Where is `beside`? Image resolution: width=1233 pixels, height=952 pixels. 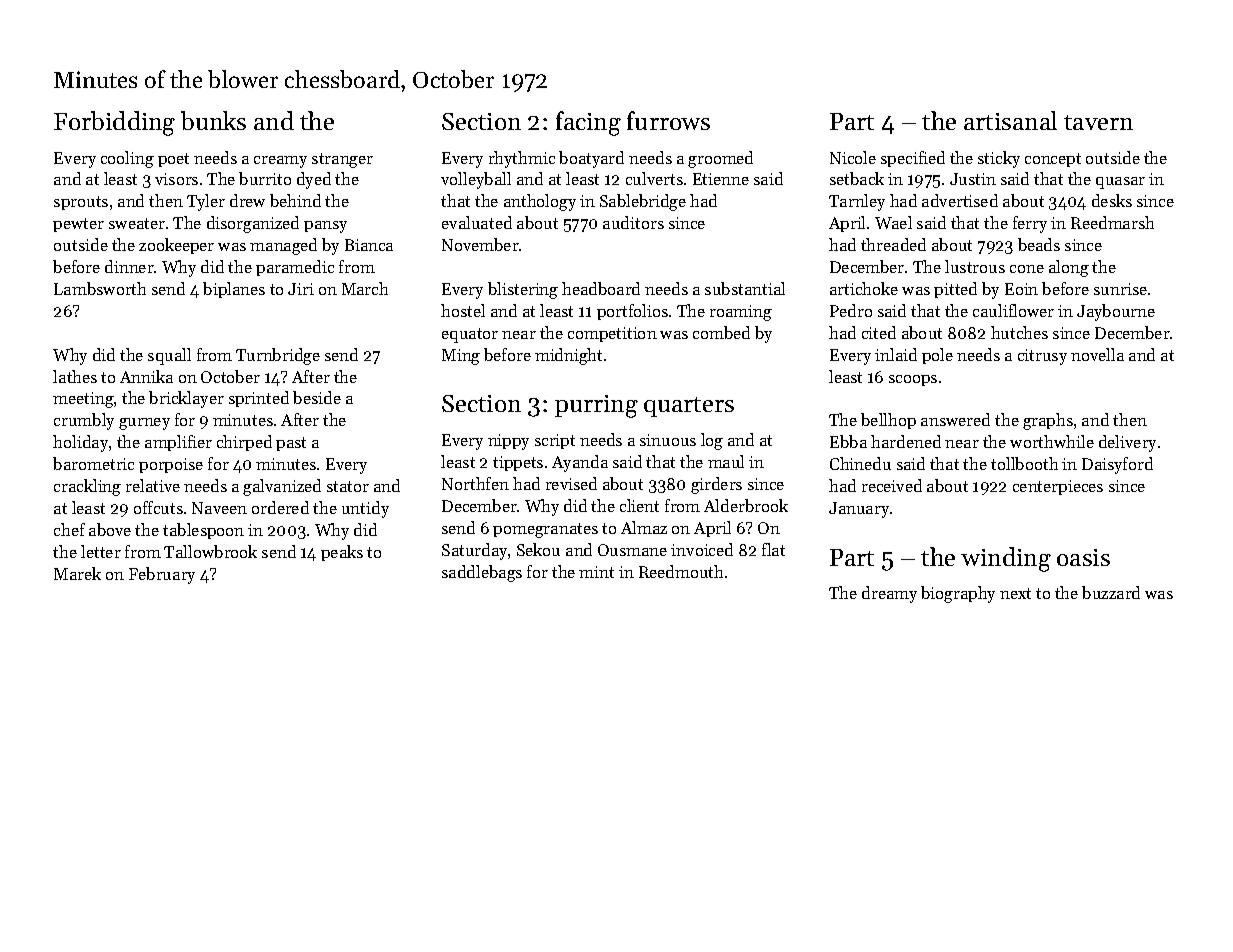 beside is located at coordinates (317, 397).
